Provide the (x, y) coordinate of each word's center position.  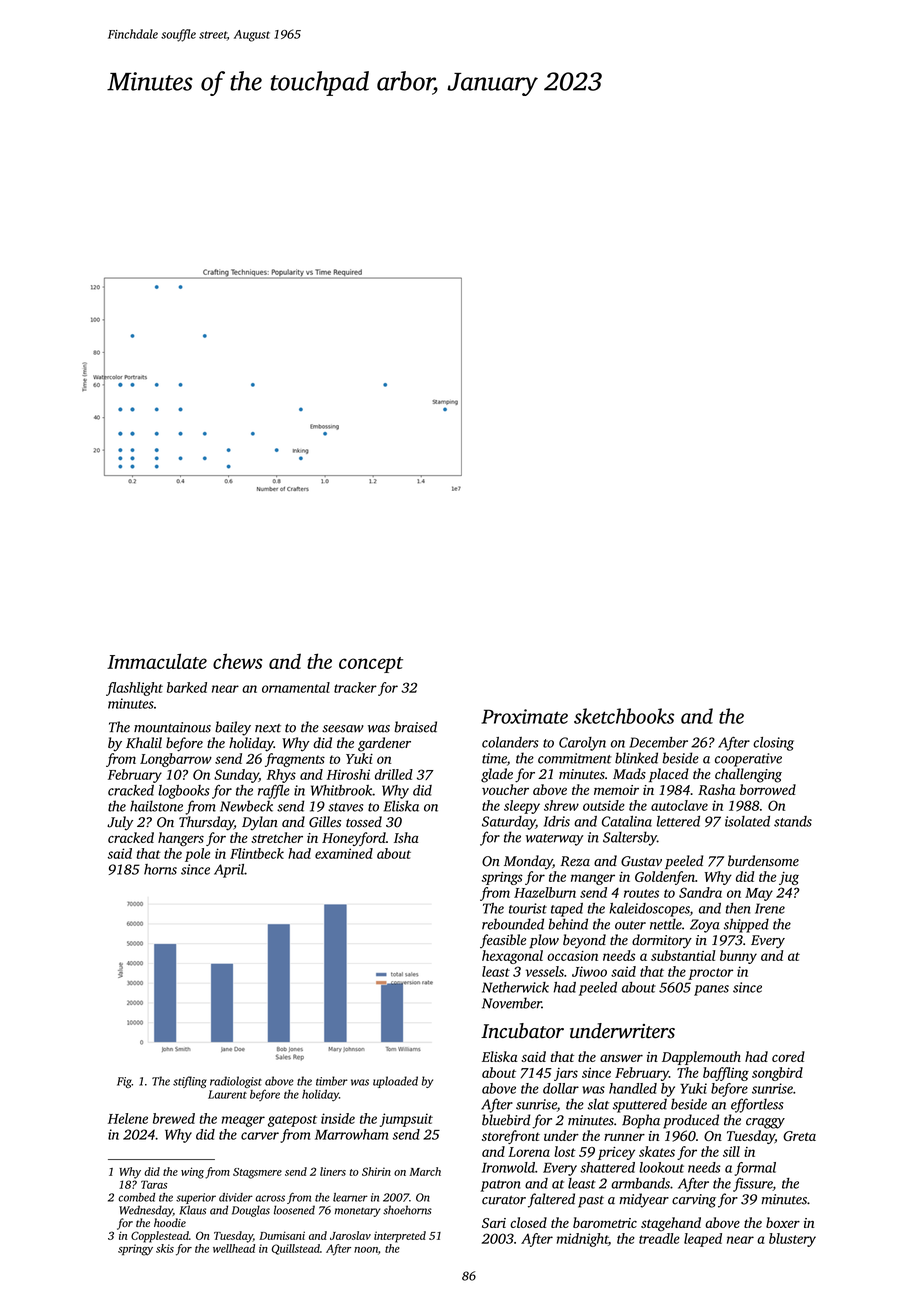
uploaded (395, 1082)
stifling (190, 1082)
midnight (582, 1240)
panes (711, 990)
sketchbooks (624, 716)
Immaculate (157, 661)
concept (371, 665)
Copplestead (160, 1237)
